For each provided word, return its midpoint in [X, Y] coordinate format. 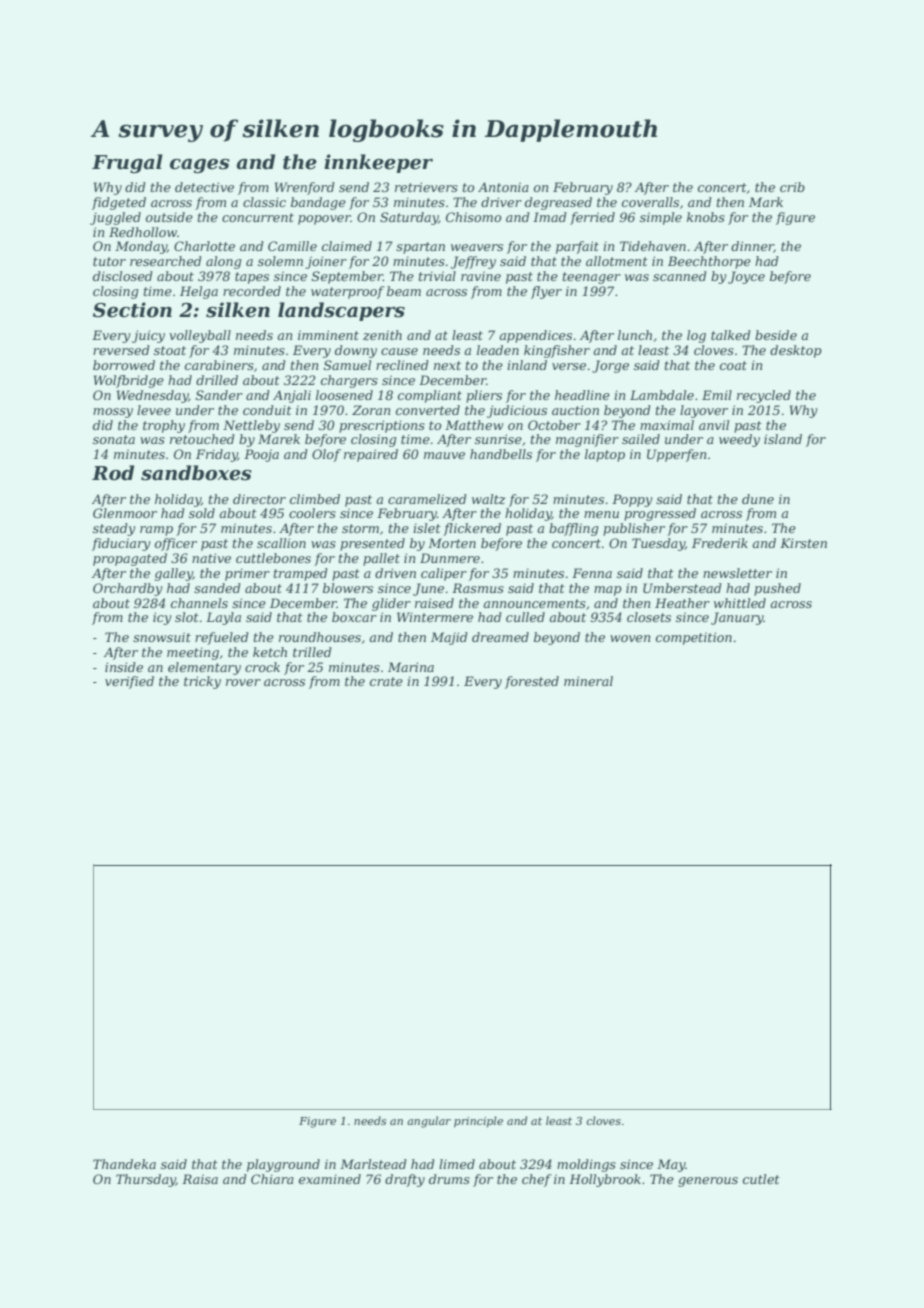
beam [404, 291]
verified [129, 682]
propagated [130, 559]
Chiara [272, 1179]
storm [360, 528]
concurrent [258, 217]
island [783, 439]
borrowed [124, 365]
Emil [717, 395]
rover [243, 682]
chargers [349, 381]
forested [532, 682]
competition [694, 638]
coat [733, 365]
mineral [588, 681]
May [671, 1165]
